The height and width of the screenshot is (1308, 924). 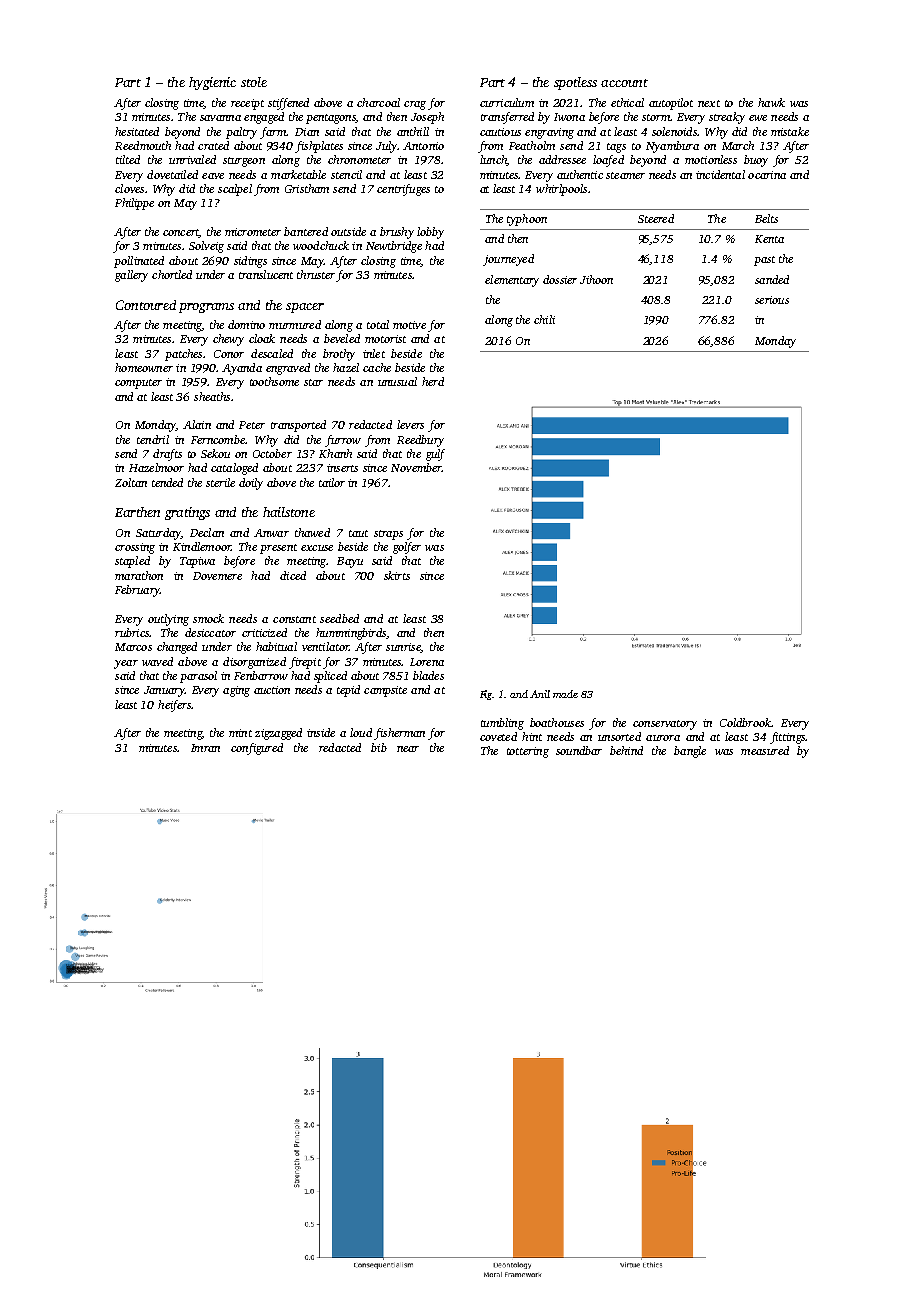 What do you see at coordinates (772, 300) in the screenshot?
I see `serious` at bounding box center [772, 300].
